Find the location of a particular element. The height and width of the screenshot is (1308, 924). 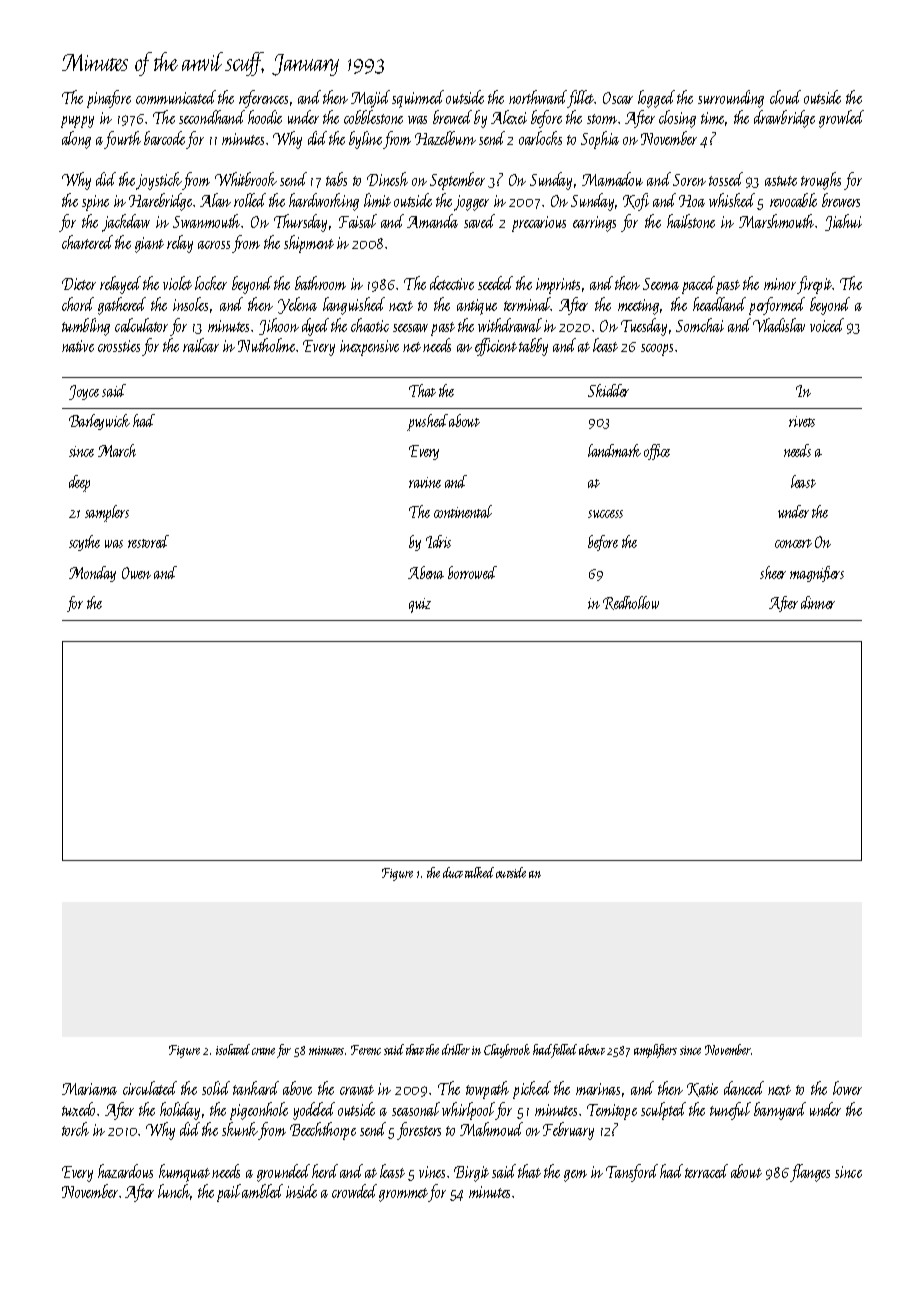

pail is located at coordinates (229, 1193).
